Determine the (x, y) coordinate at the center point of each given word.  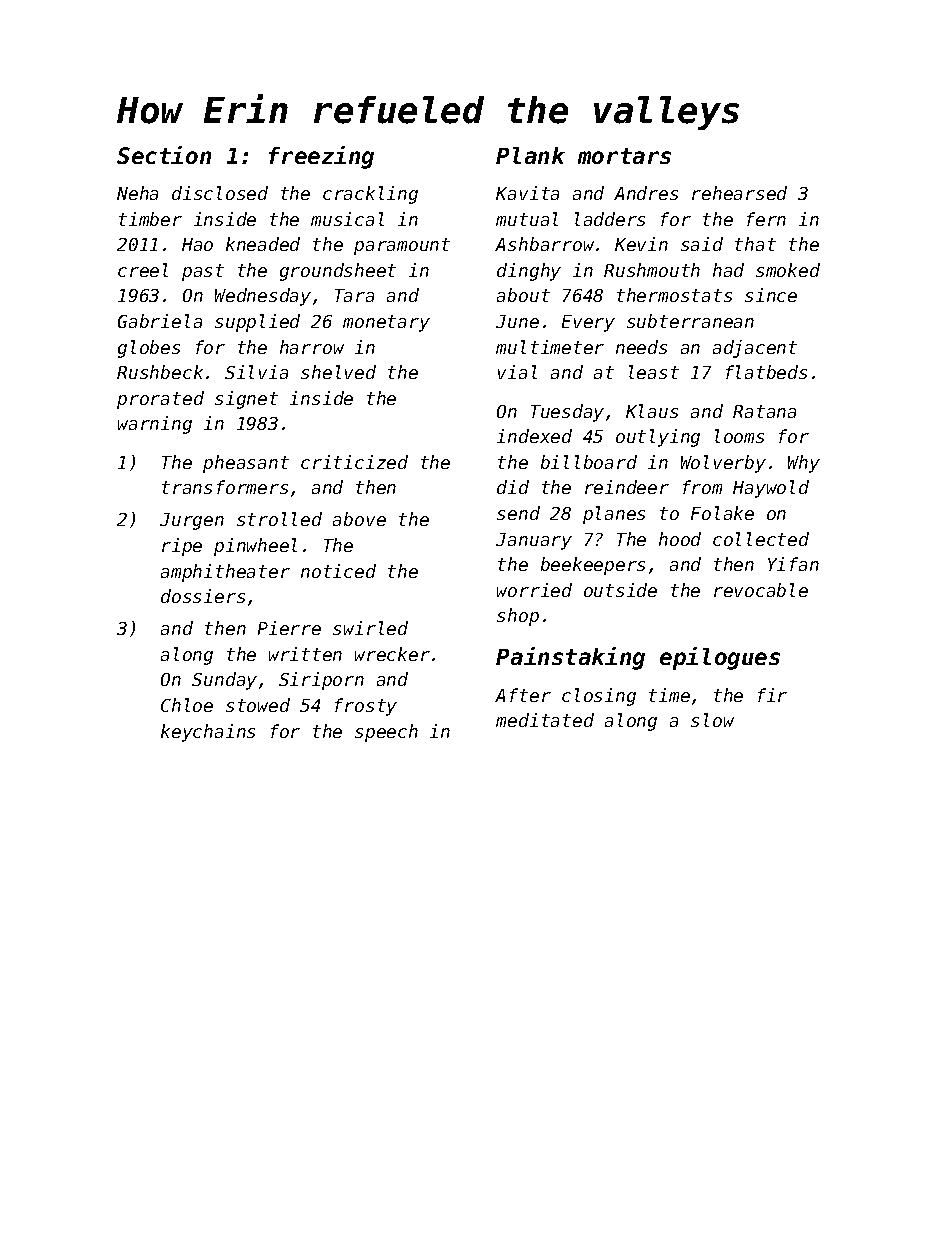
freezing (321, 157)
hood (680, 539)
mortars (624, 156)
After (523, 695)
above (359, 519)
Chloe (187, 705)
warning (155, 425)
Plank (530, 155)
